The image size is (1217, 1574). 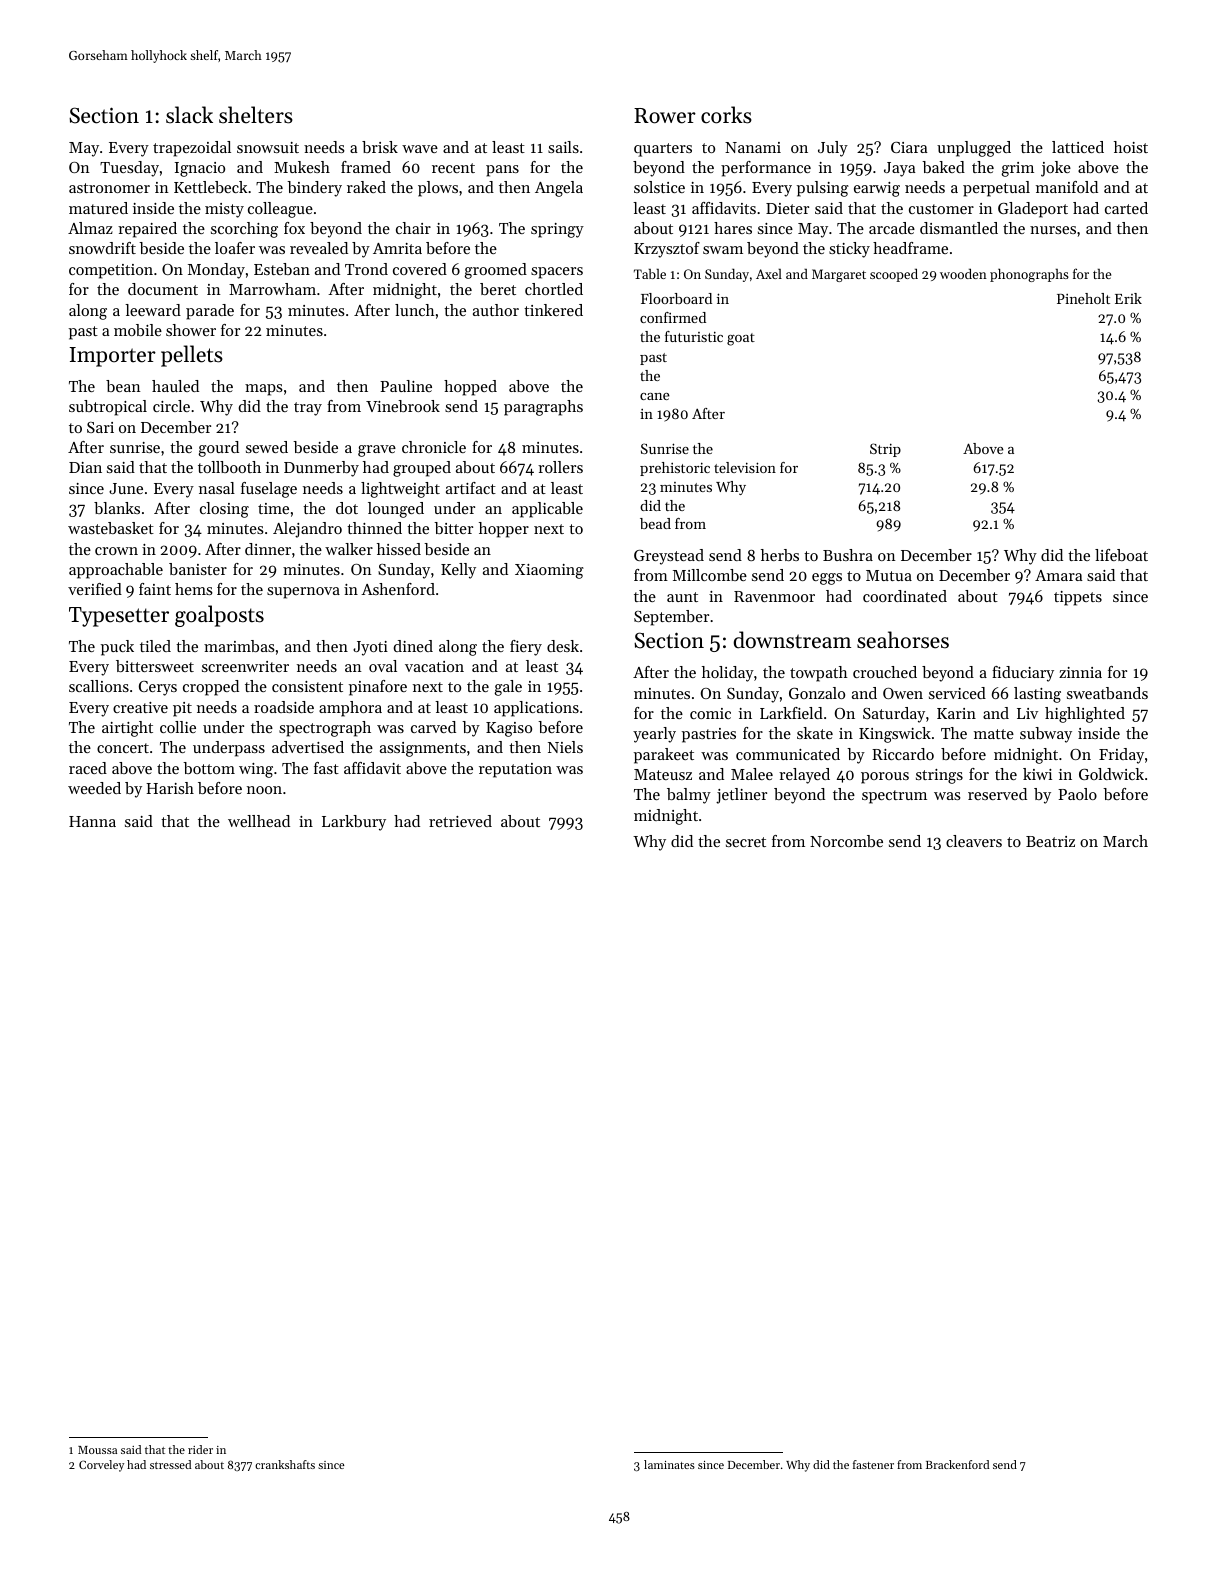 I want to click on rider, so click(x=200, y=1449).
